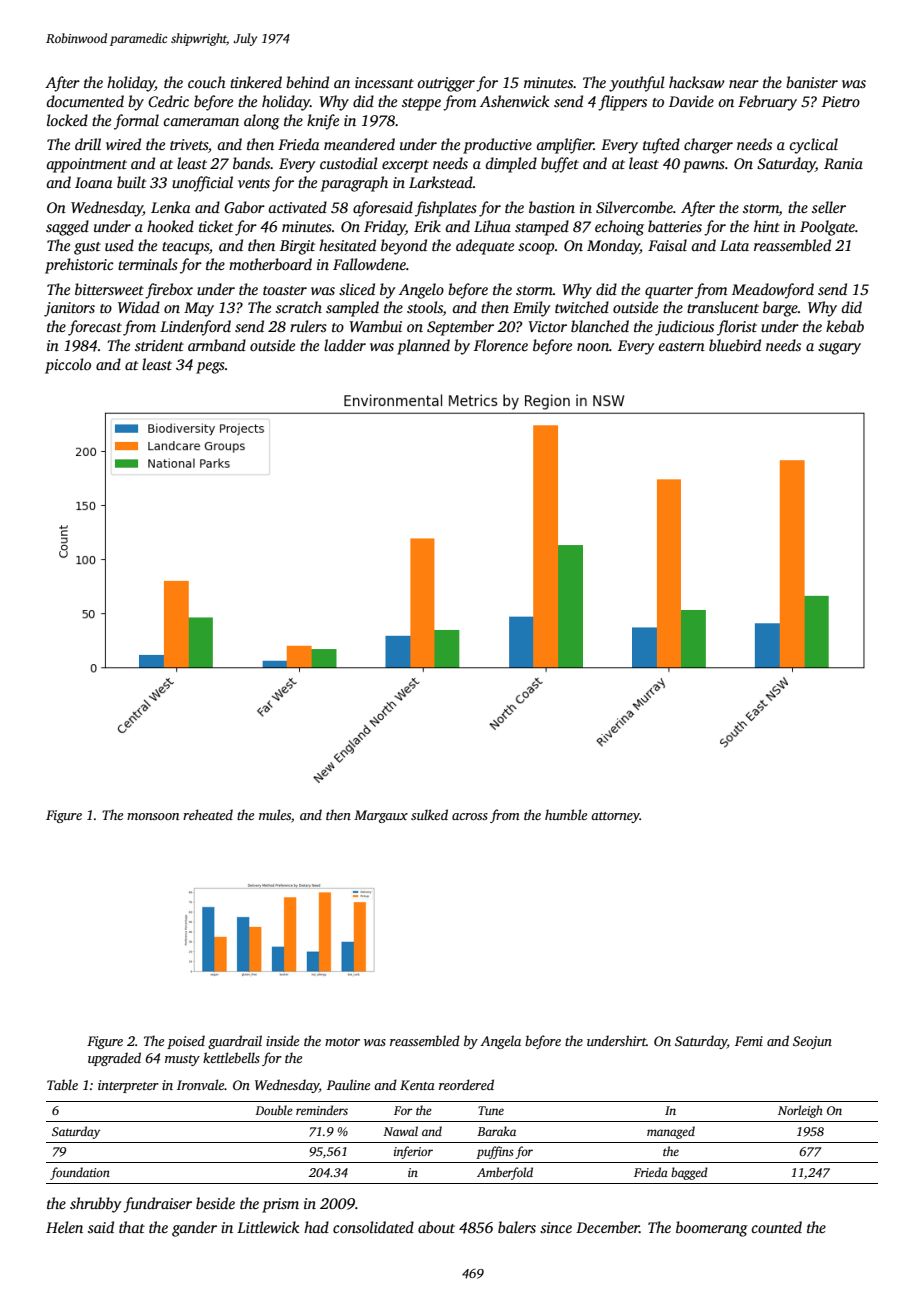 The width and height of the document is (924, 1308). I want to click on florist, so click(737, 328).
